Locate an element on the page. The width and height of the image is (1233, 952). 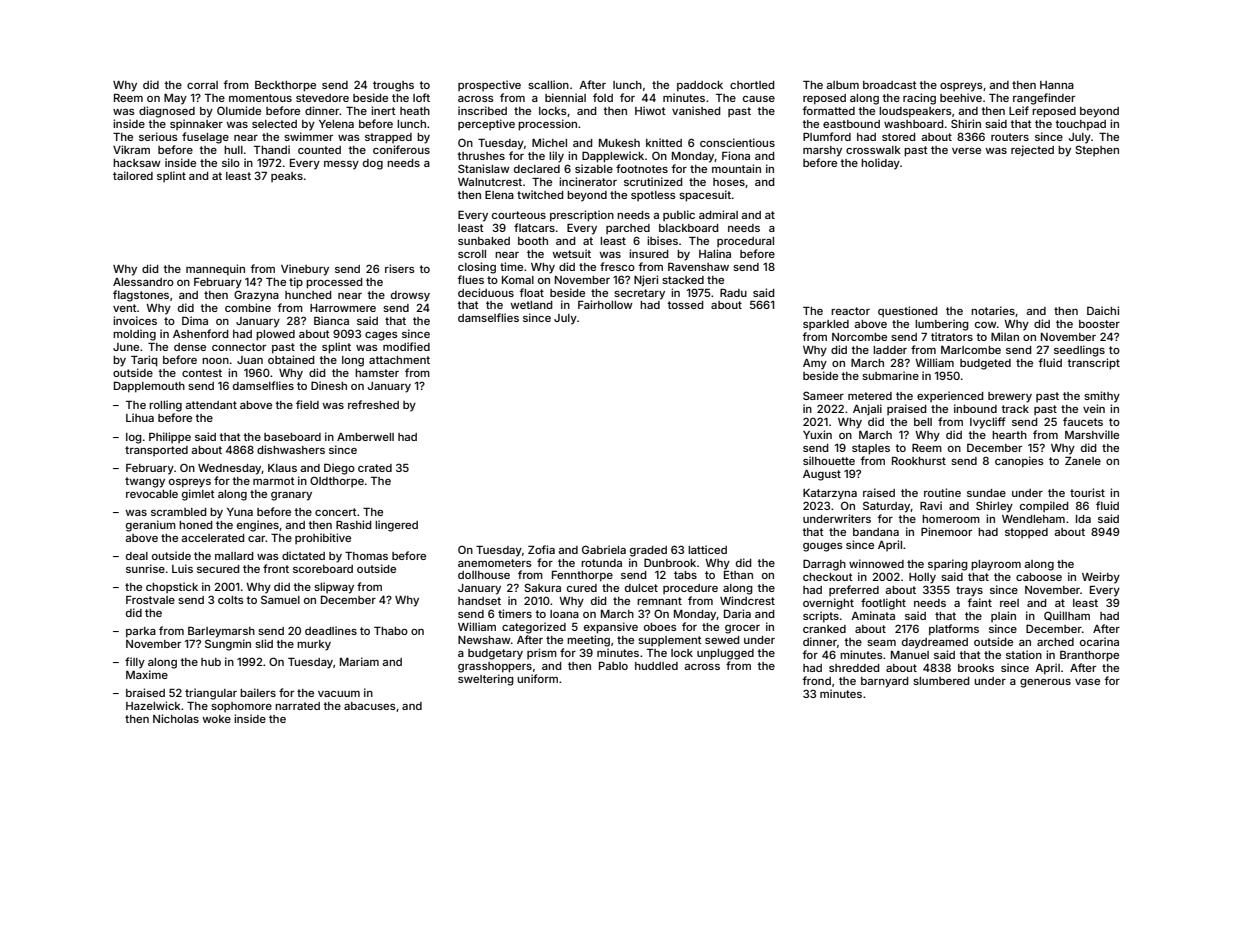
narrated is located at coordinates (297, 706).
